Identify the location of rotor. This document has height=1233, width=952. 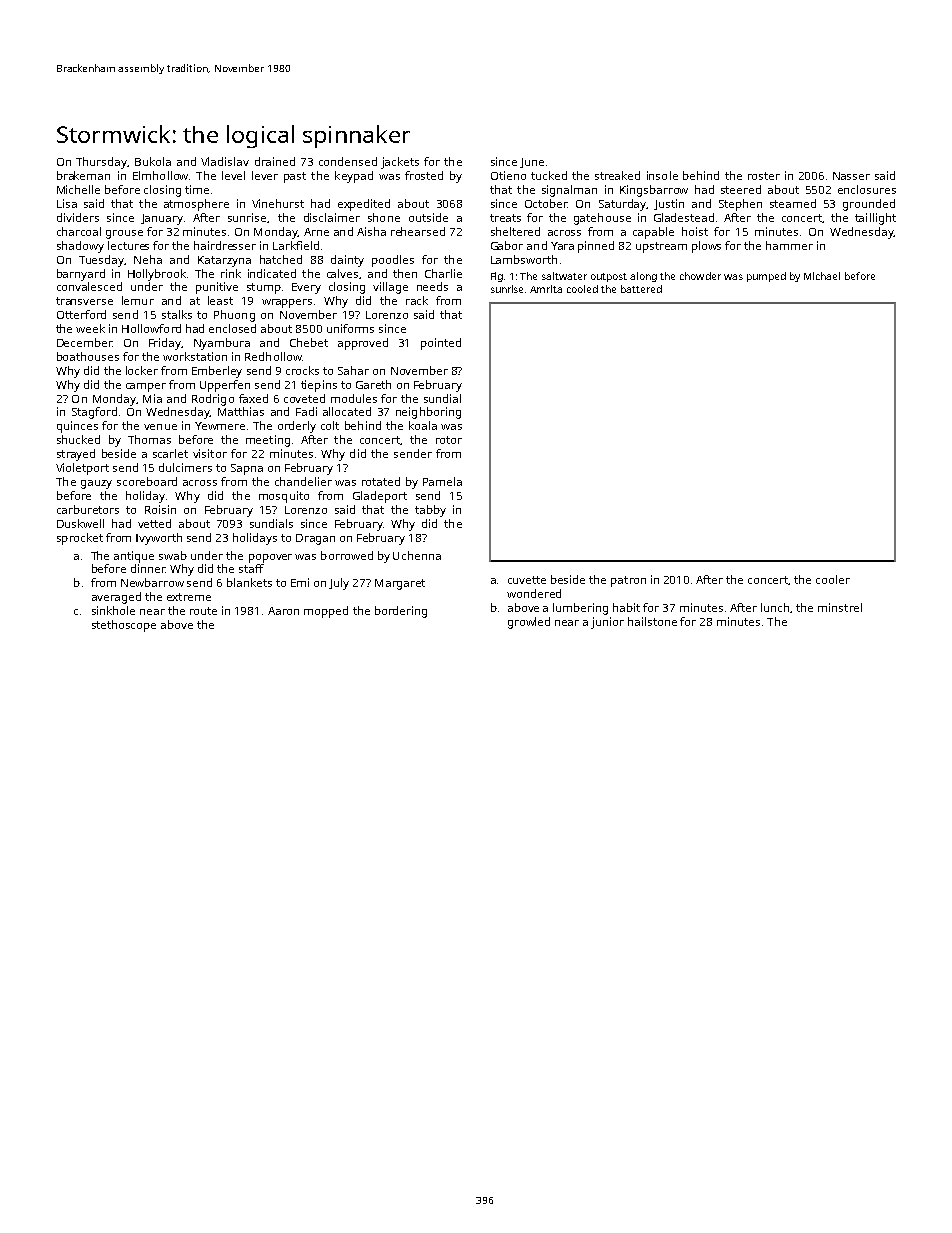
(449, 440).
